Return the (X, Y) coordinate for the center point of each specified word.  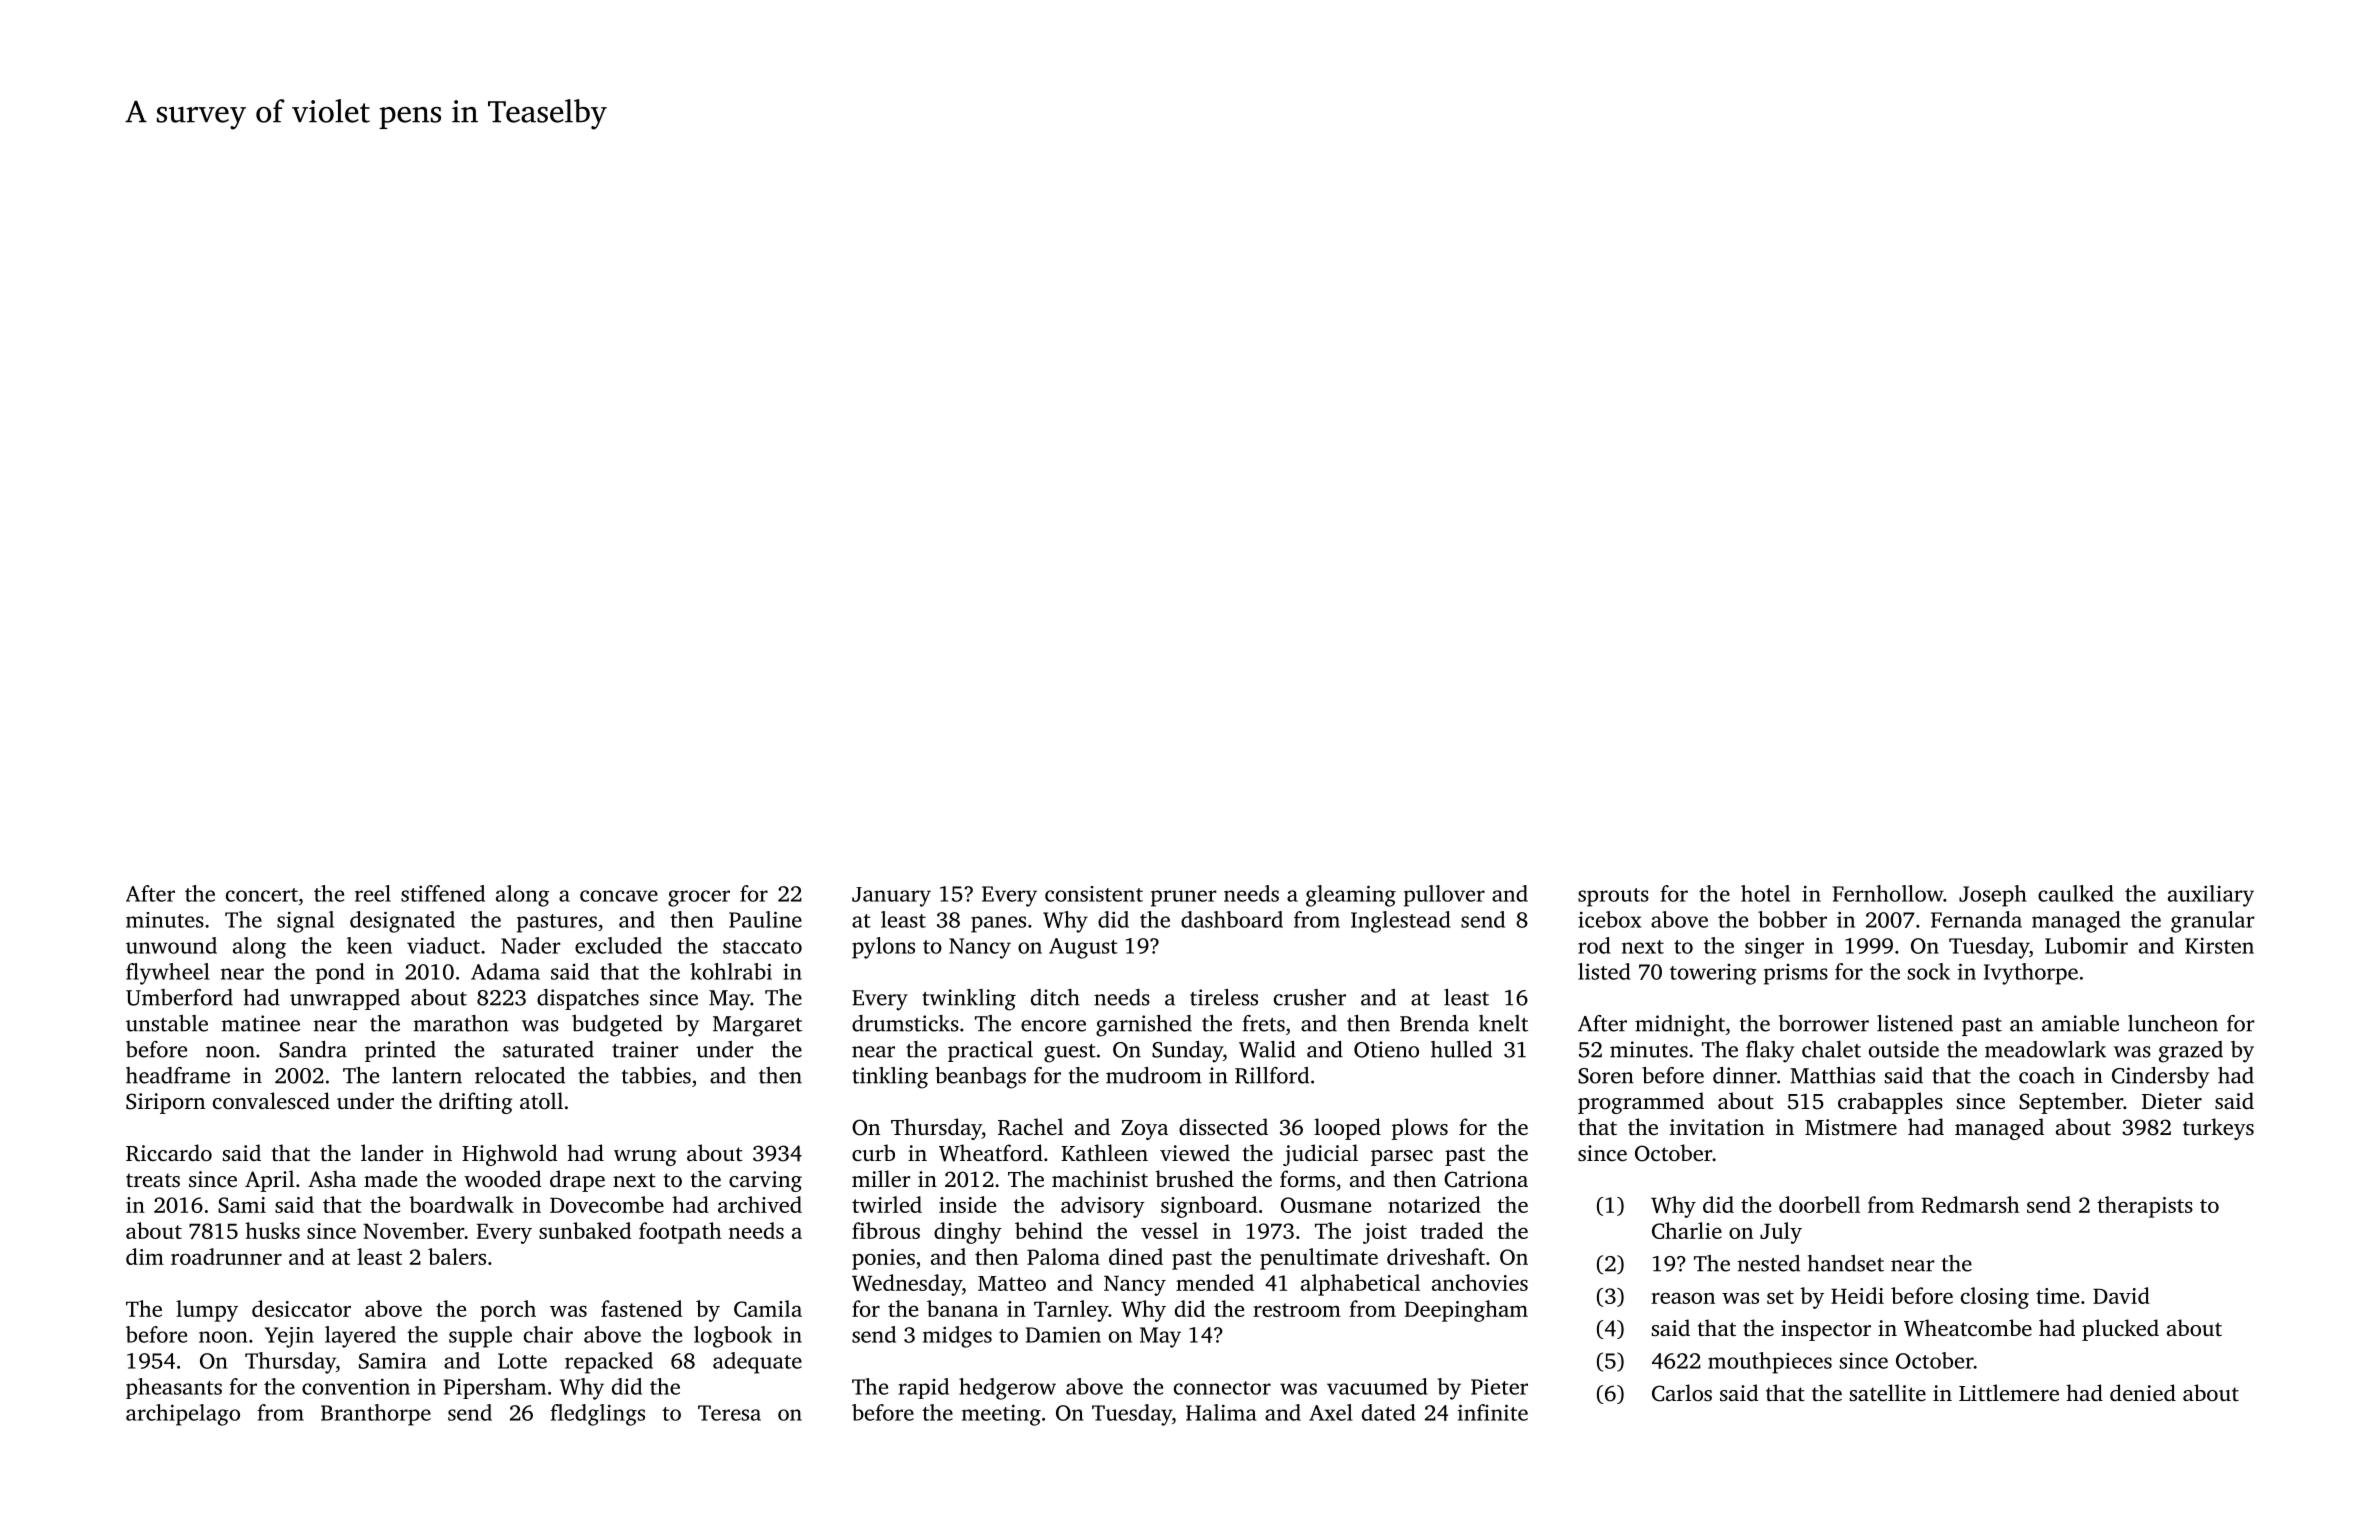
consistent (1094, 894)
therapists (2145, 1207)
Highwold (509, 1155)
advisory (1103, 1207)
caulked (2076, 893)
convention (356, 1386)
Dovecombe (607, 1204)
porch (508, 1311)
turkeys (2218, 1129)
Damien (1063, 1334)
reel (373, 893)
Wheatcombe (1968, 1328)
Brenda (1434, 1023)
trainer (645, 1049)
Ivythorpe (2031, 974)
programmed (1641, 1103)
